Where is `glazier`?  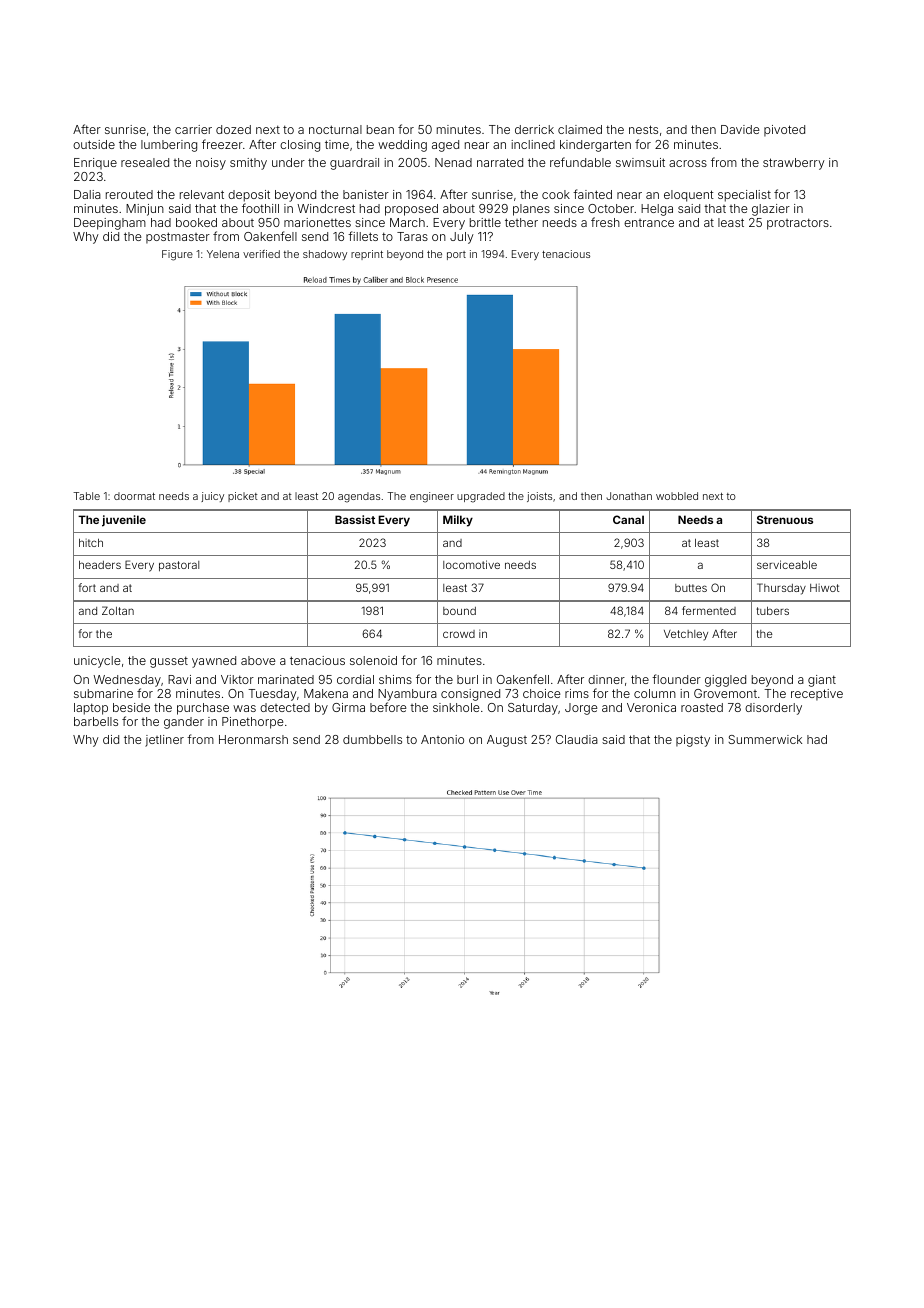
glazier is located at coordinates (771, 210).
